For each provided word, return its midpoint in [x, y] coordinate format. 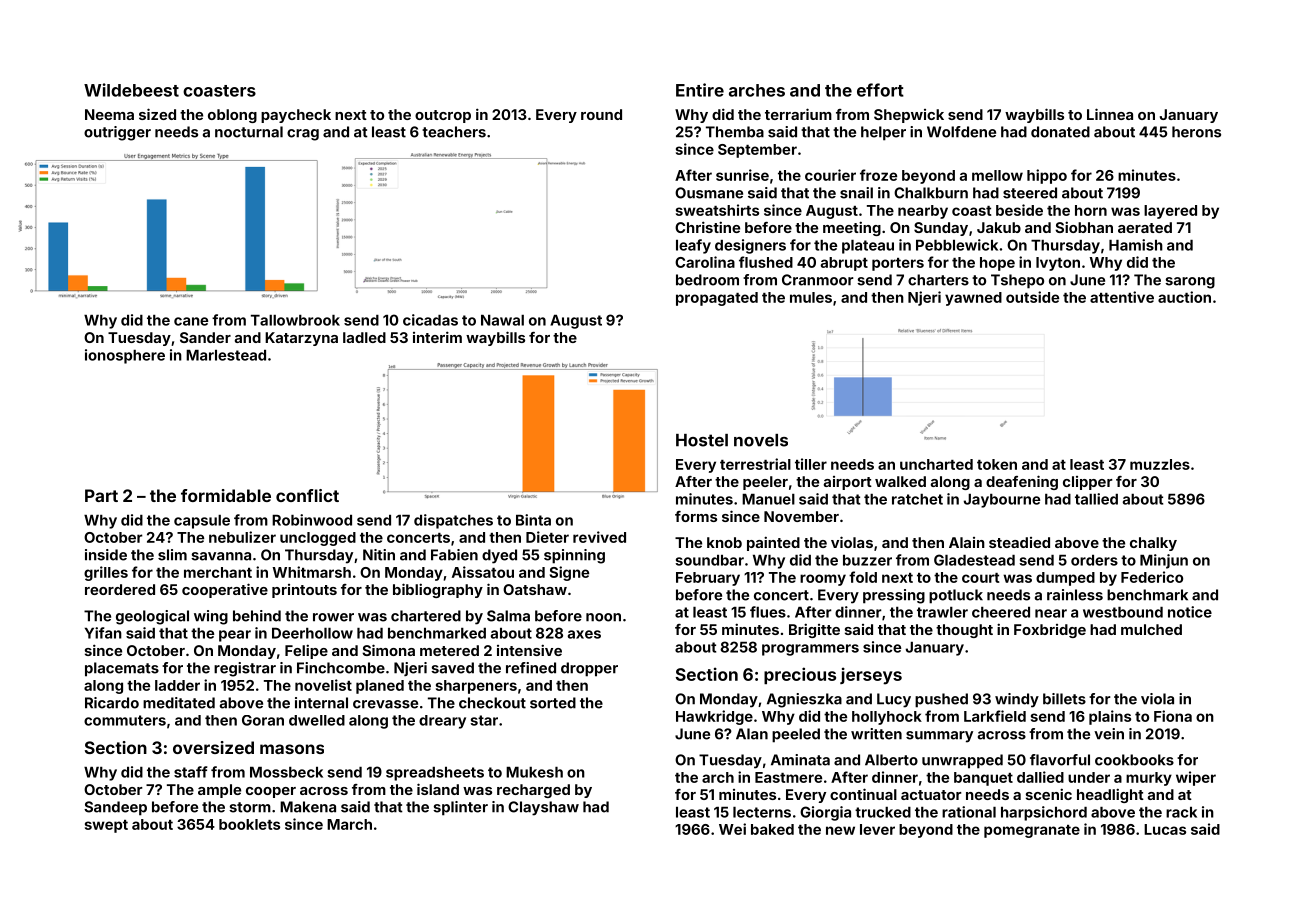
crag [303, 135]
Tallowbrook [295, 320]
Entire [700, 90]
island [438, 789]
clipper [1088, 483]
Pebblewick [957, 245]
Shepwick [909, 116]
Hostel [702, 440]
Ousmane [709, 193]
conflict [307, 495]
